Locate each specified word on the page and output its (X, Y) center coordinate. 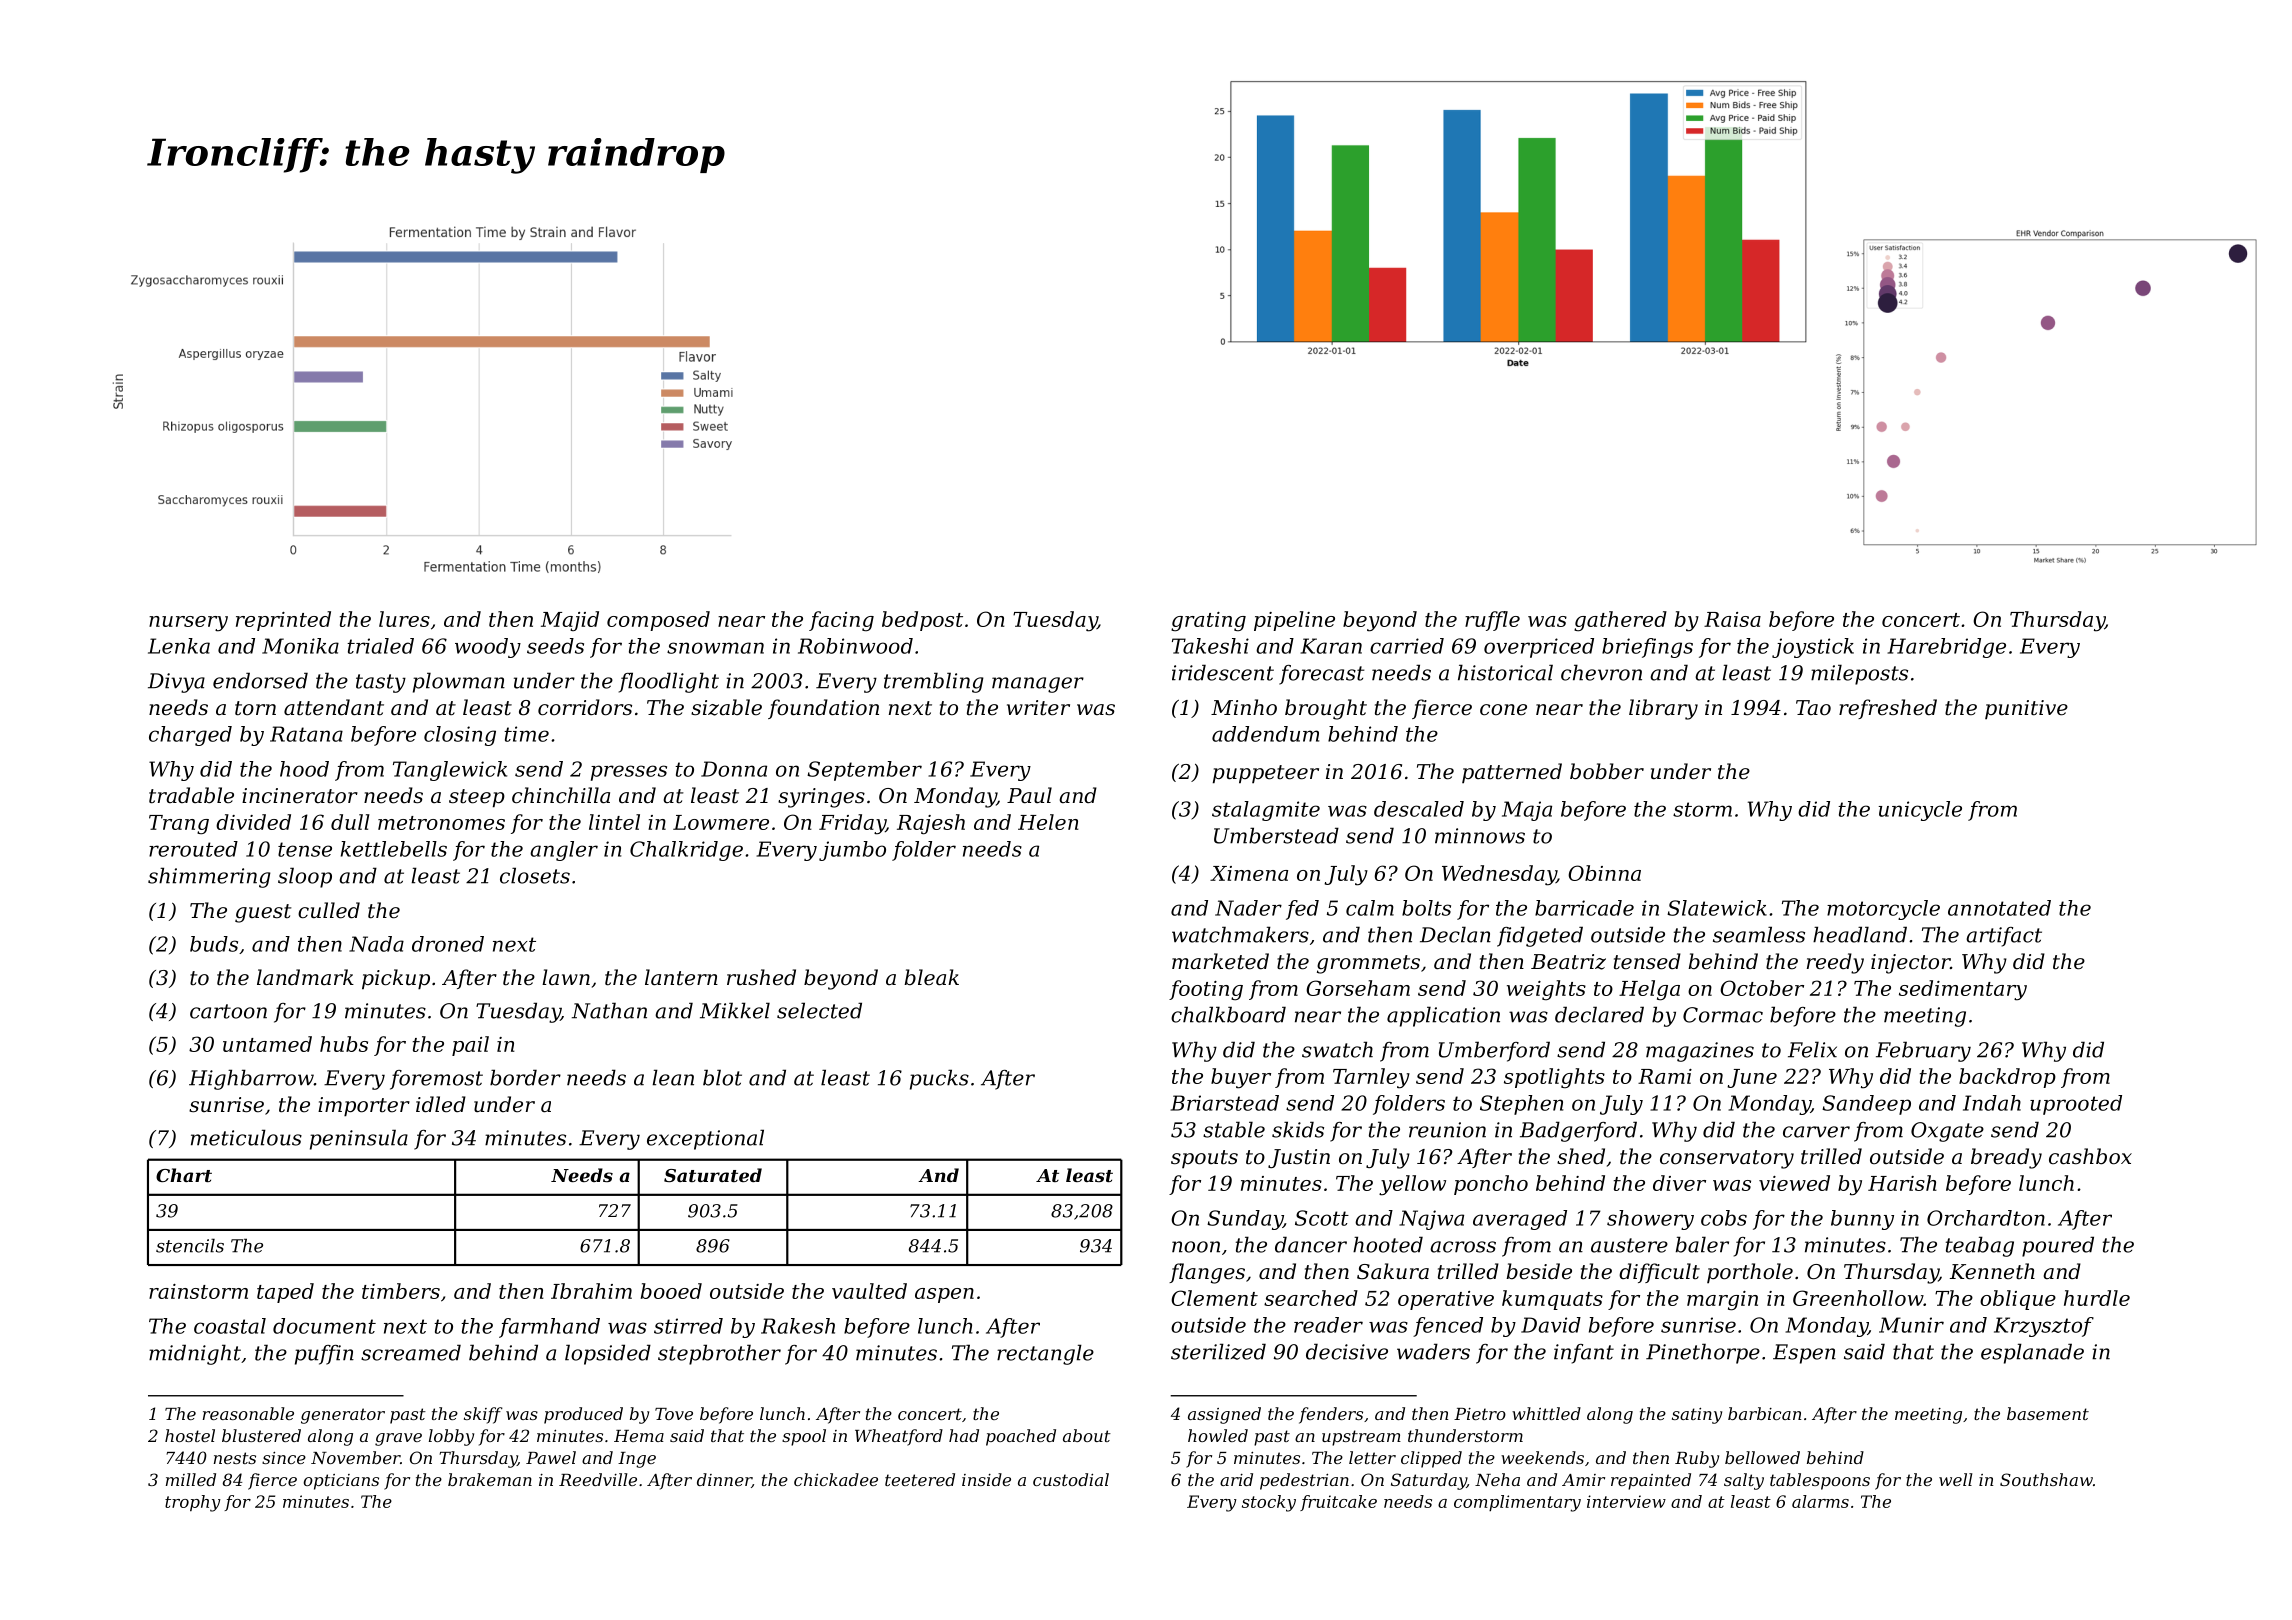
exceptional (705, 1139)
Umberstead (1276, 835)
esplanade (2032, 1353)
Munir (1911, 1325)
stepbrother (719, 1354)
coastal (230, 1326)
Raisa (1732, 619)
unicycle (1920, 811)
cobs (1724, 1218)
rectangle (1045, 1354)
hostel (190, 1435)
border (525, 1077)
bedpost (922, 621)
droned (448, 944)
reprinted (283, 621)
